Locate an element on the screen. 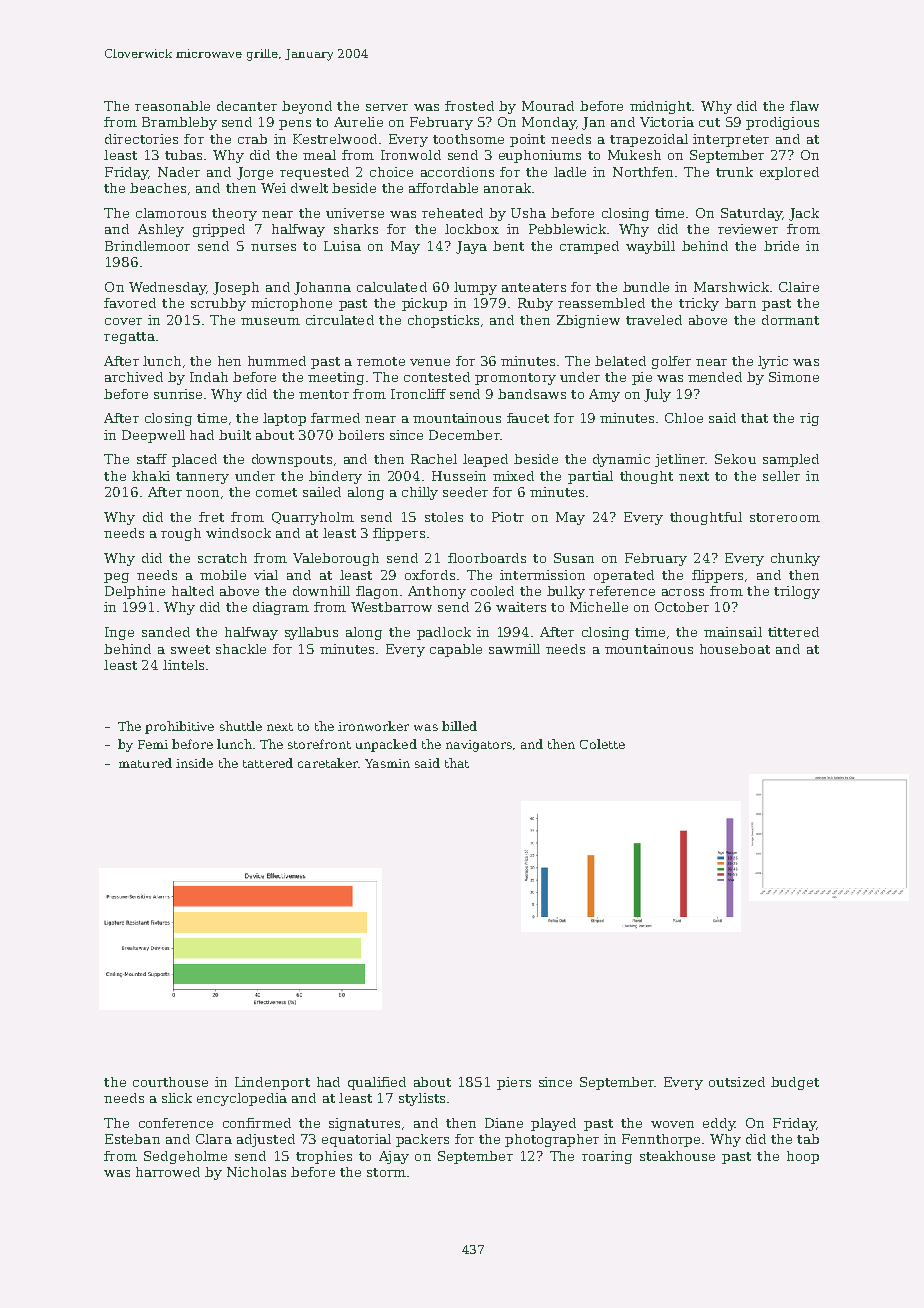  Nicholas is located at coordinates (256, 1172).
